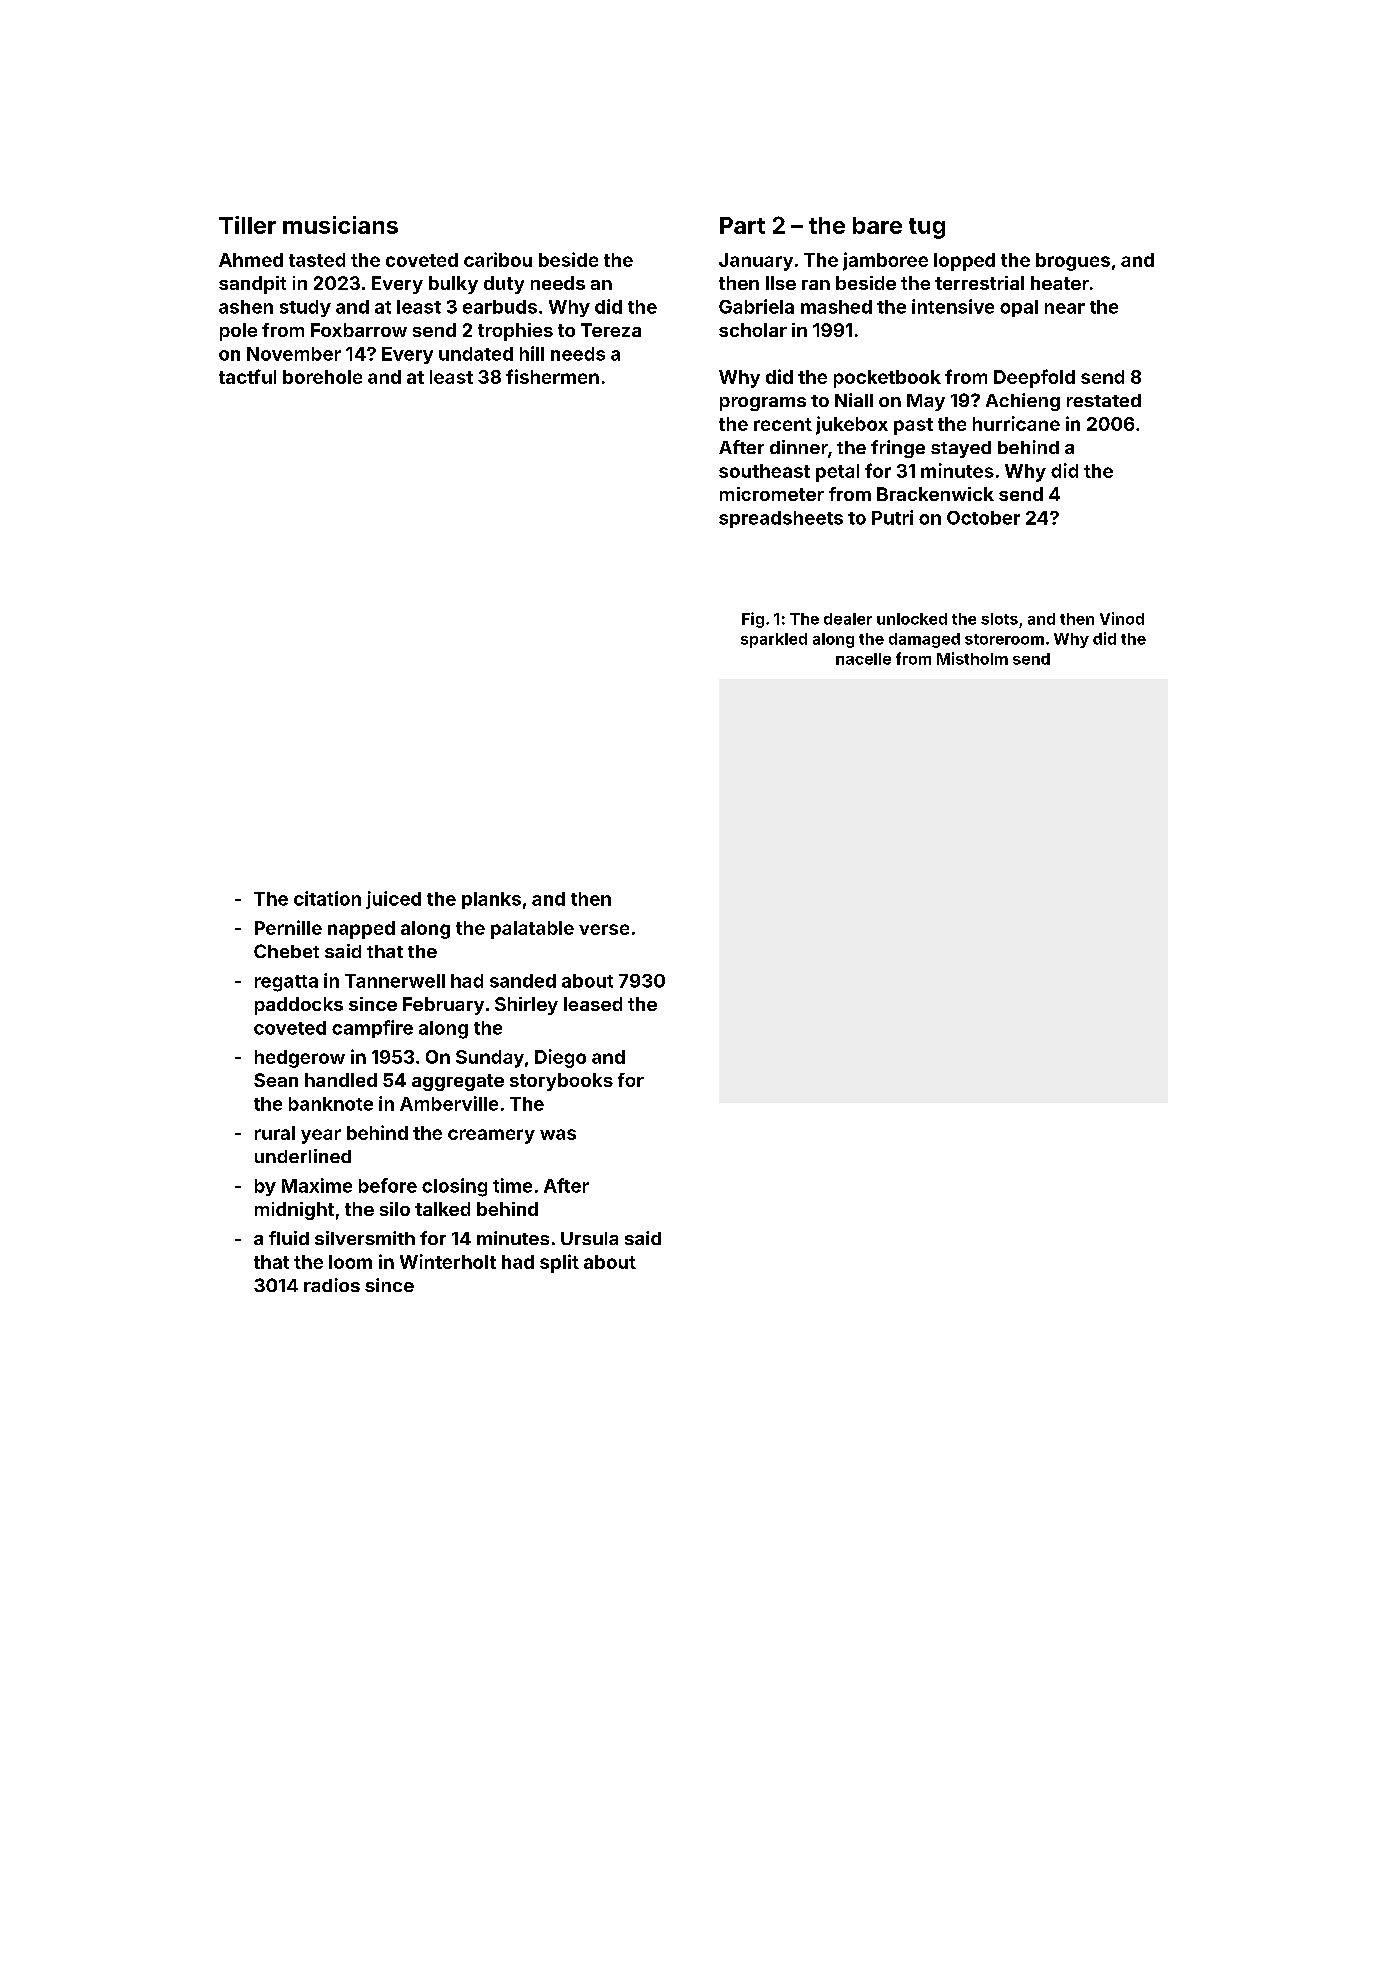  I want to click on musicians, so click(340, 225).
